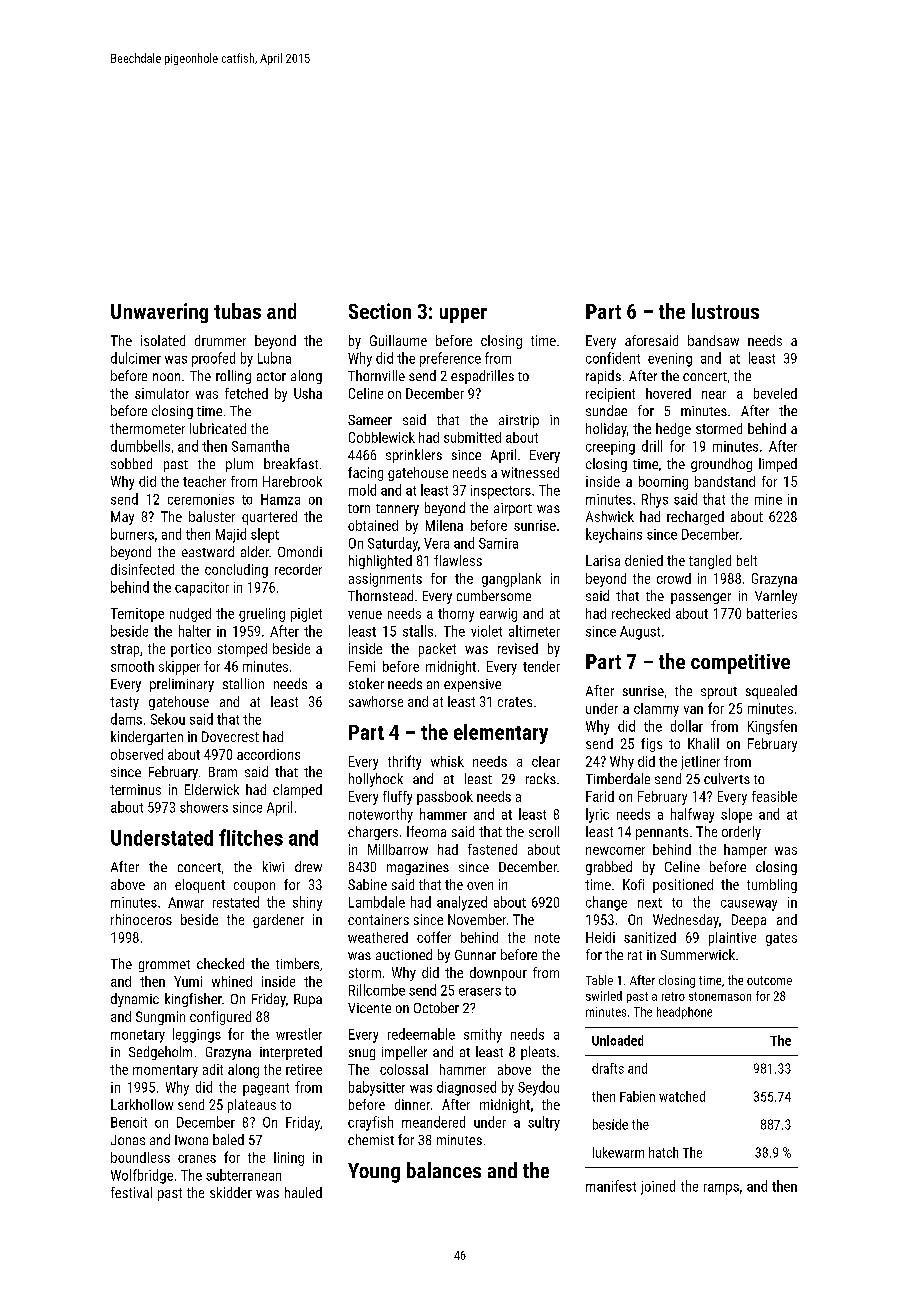 Image resolution: width=908 pixels, height=1316 pixels. Describe the element at coordinates (308, 866) in the image. I see `drew` at that location.
